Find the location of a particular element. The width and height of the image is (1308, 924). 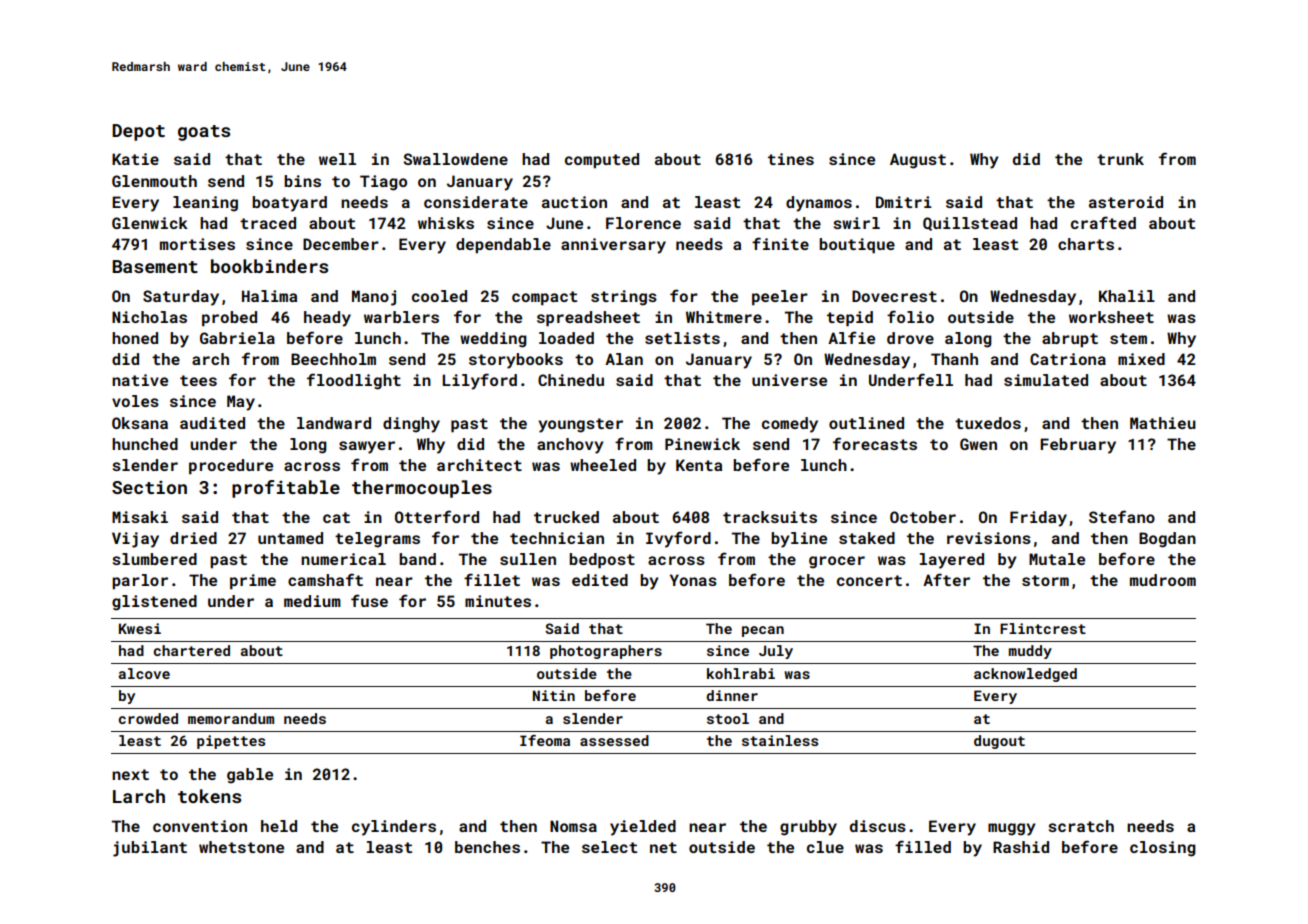

Bogdan is located at coordinates (1167, 540).
